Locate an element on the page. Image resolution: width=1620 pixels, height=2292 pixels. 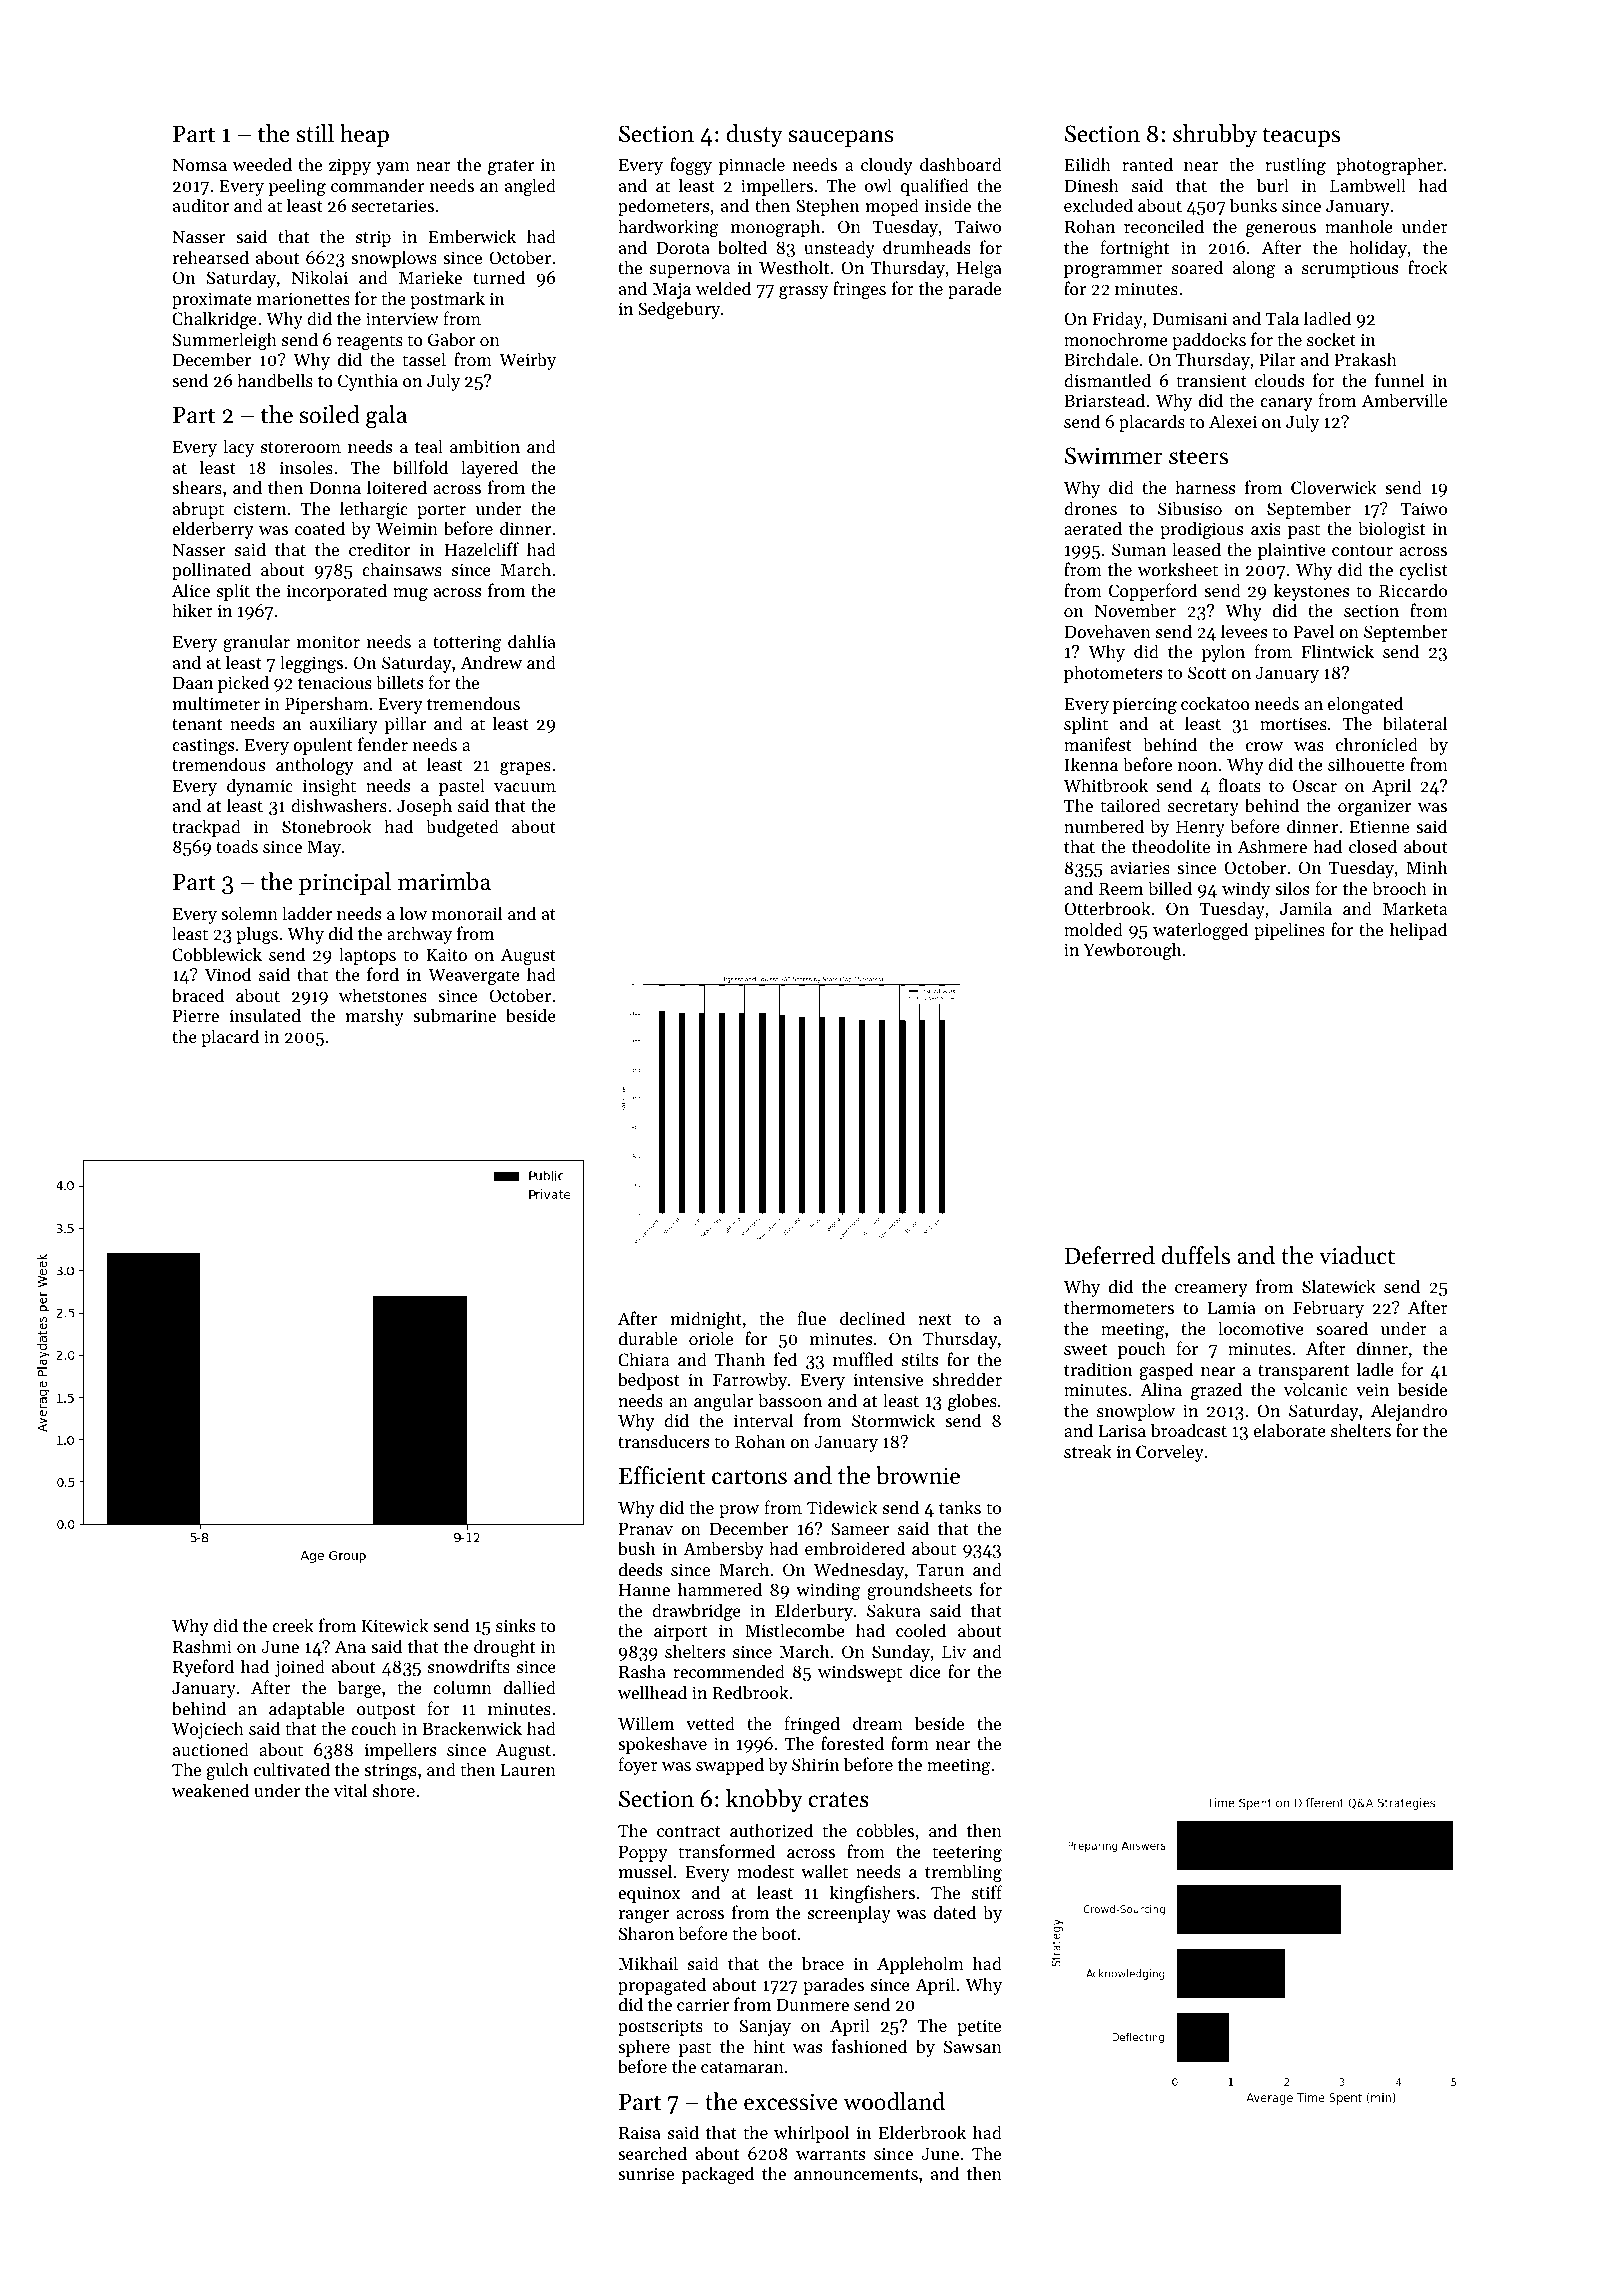
insight is located at coordinates (329, 787).
